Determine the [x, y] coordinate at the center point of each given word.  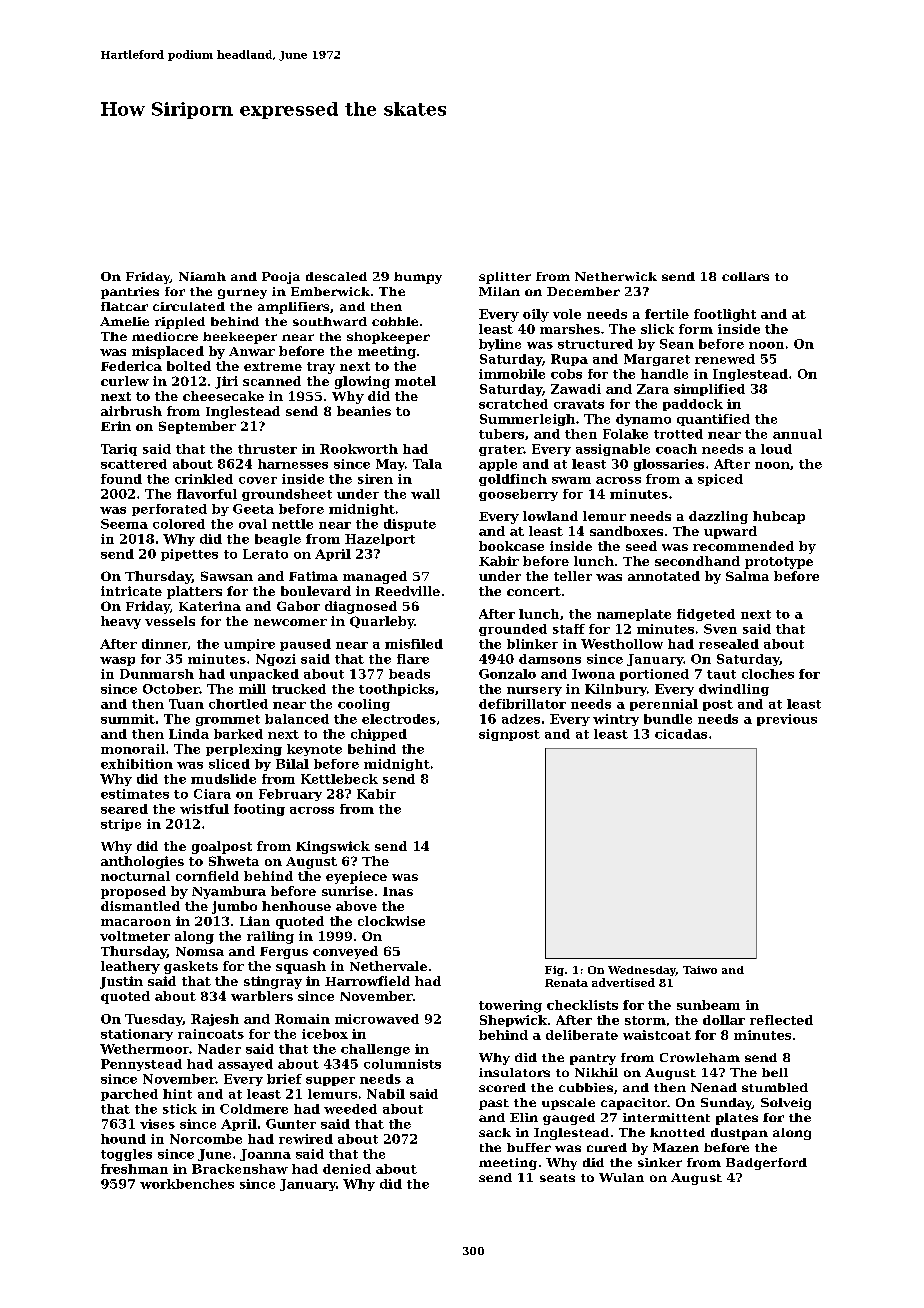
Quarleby [382, 622]
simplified [709, 390]
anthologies [142, 862]
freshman [134, 1169]
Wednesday [642, 971]
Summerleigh [527, 420]
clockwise [391, 921]
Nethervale [388, 966]
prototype [779, 563]
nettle [292, 524]
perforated [169, 510]
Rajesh [215, 1020]
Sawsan [227, 576]
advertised [623, 982]
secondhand [697, 561]
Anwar [252, 351]
